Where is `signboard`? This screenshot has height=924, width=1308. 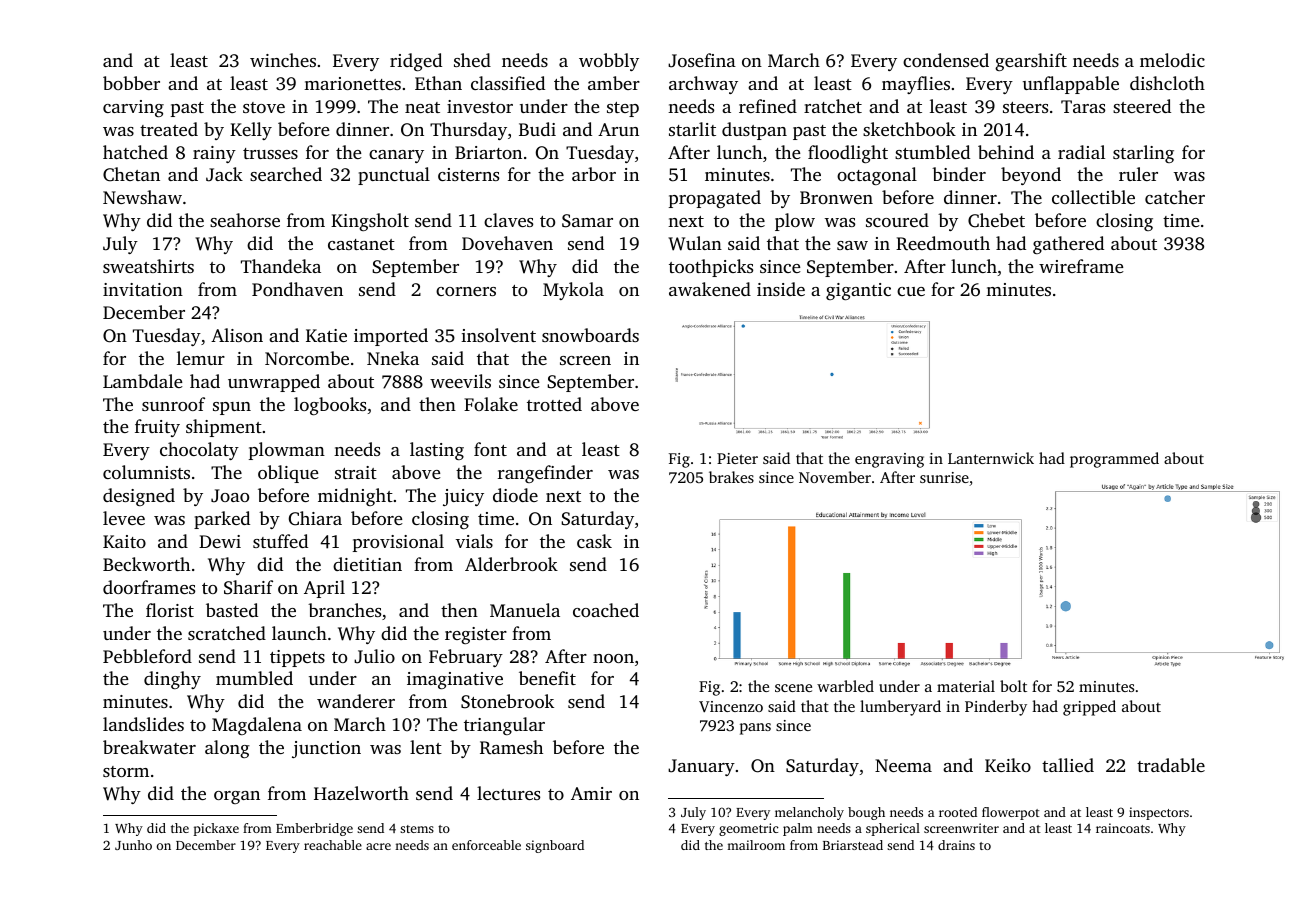
signboard is located at coordinates (555, 846).
